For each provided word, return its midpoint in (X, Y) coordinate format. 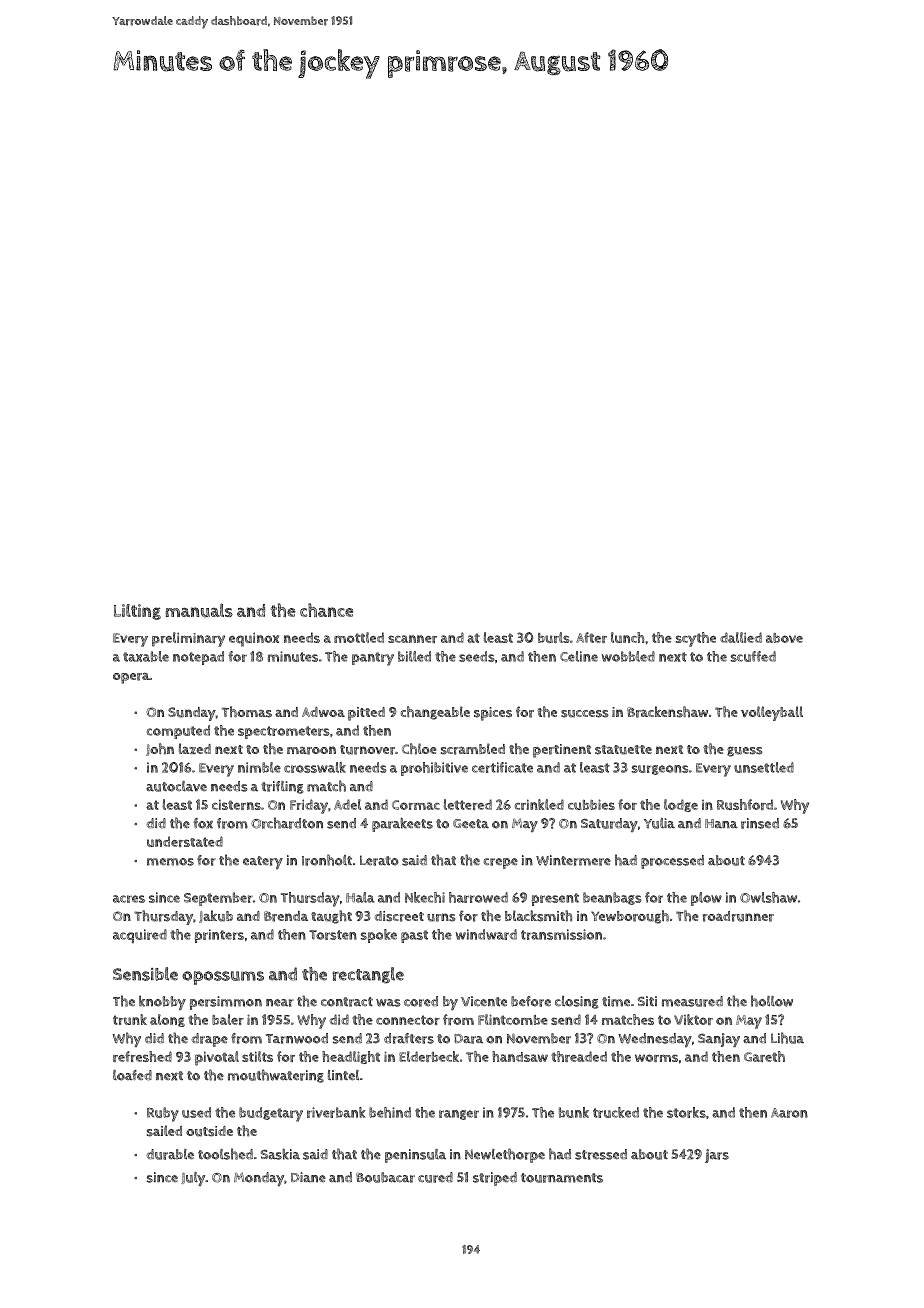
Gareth (764, 1056)
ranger (459, 1115)
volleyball (772, 713)
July (193, 1179)
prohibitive (434, 769)
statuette (623, 750)
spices (493, 714)
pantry (373, 659)
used (196, 1112)
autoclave (176, 786)
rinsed (760, 823)
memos (170, 862)
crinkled (539, 804)
